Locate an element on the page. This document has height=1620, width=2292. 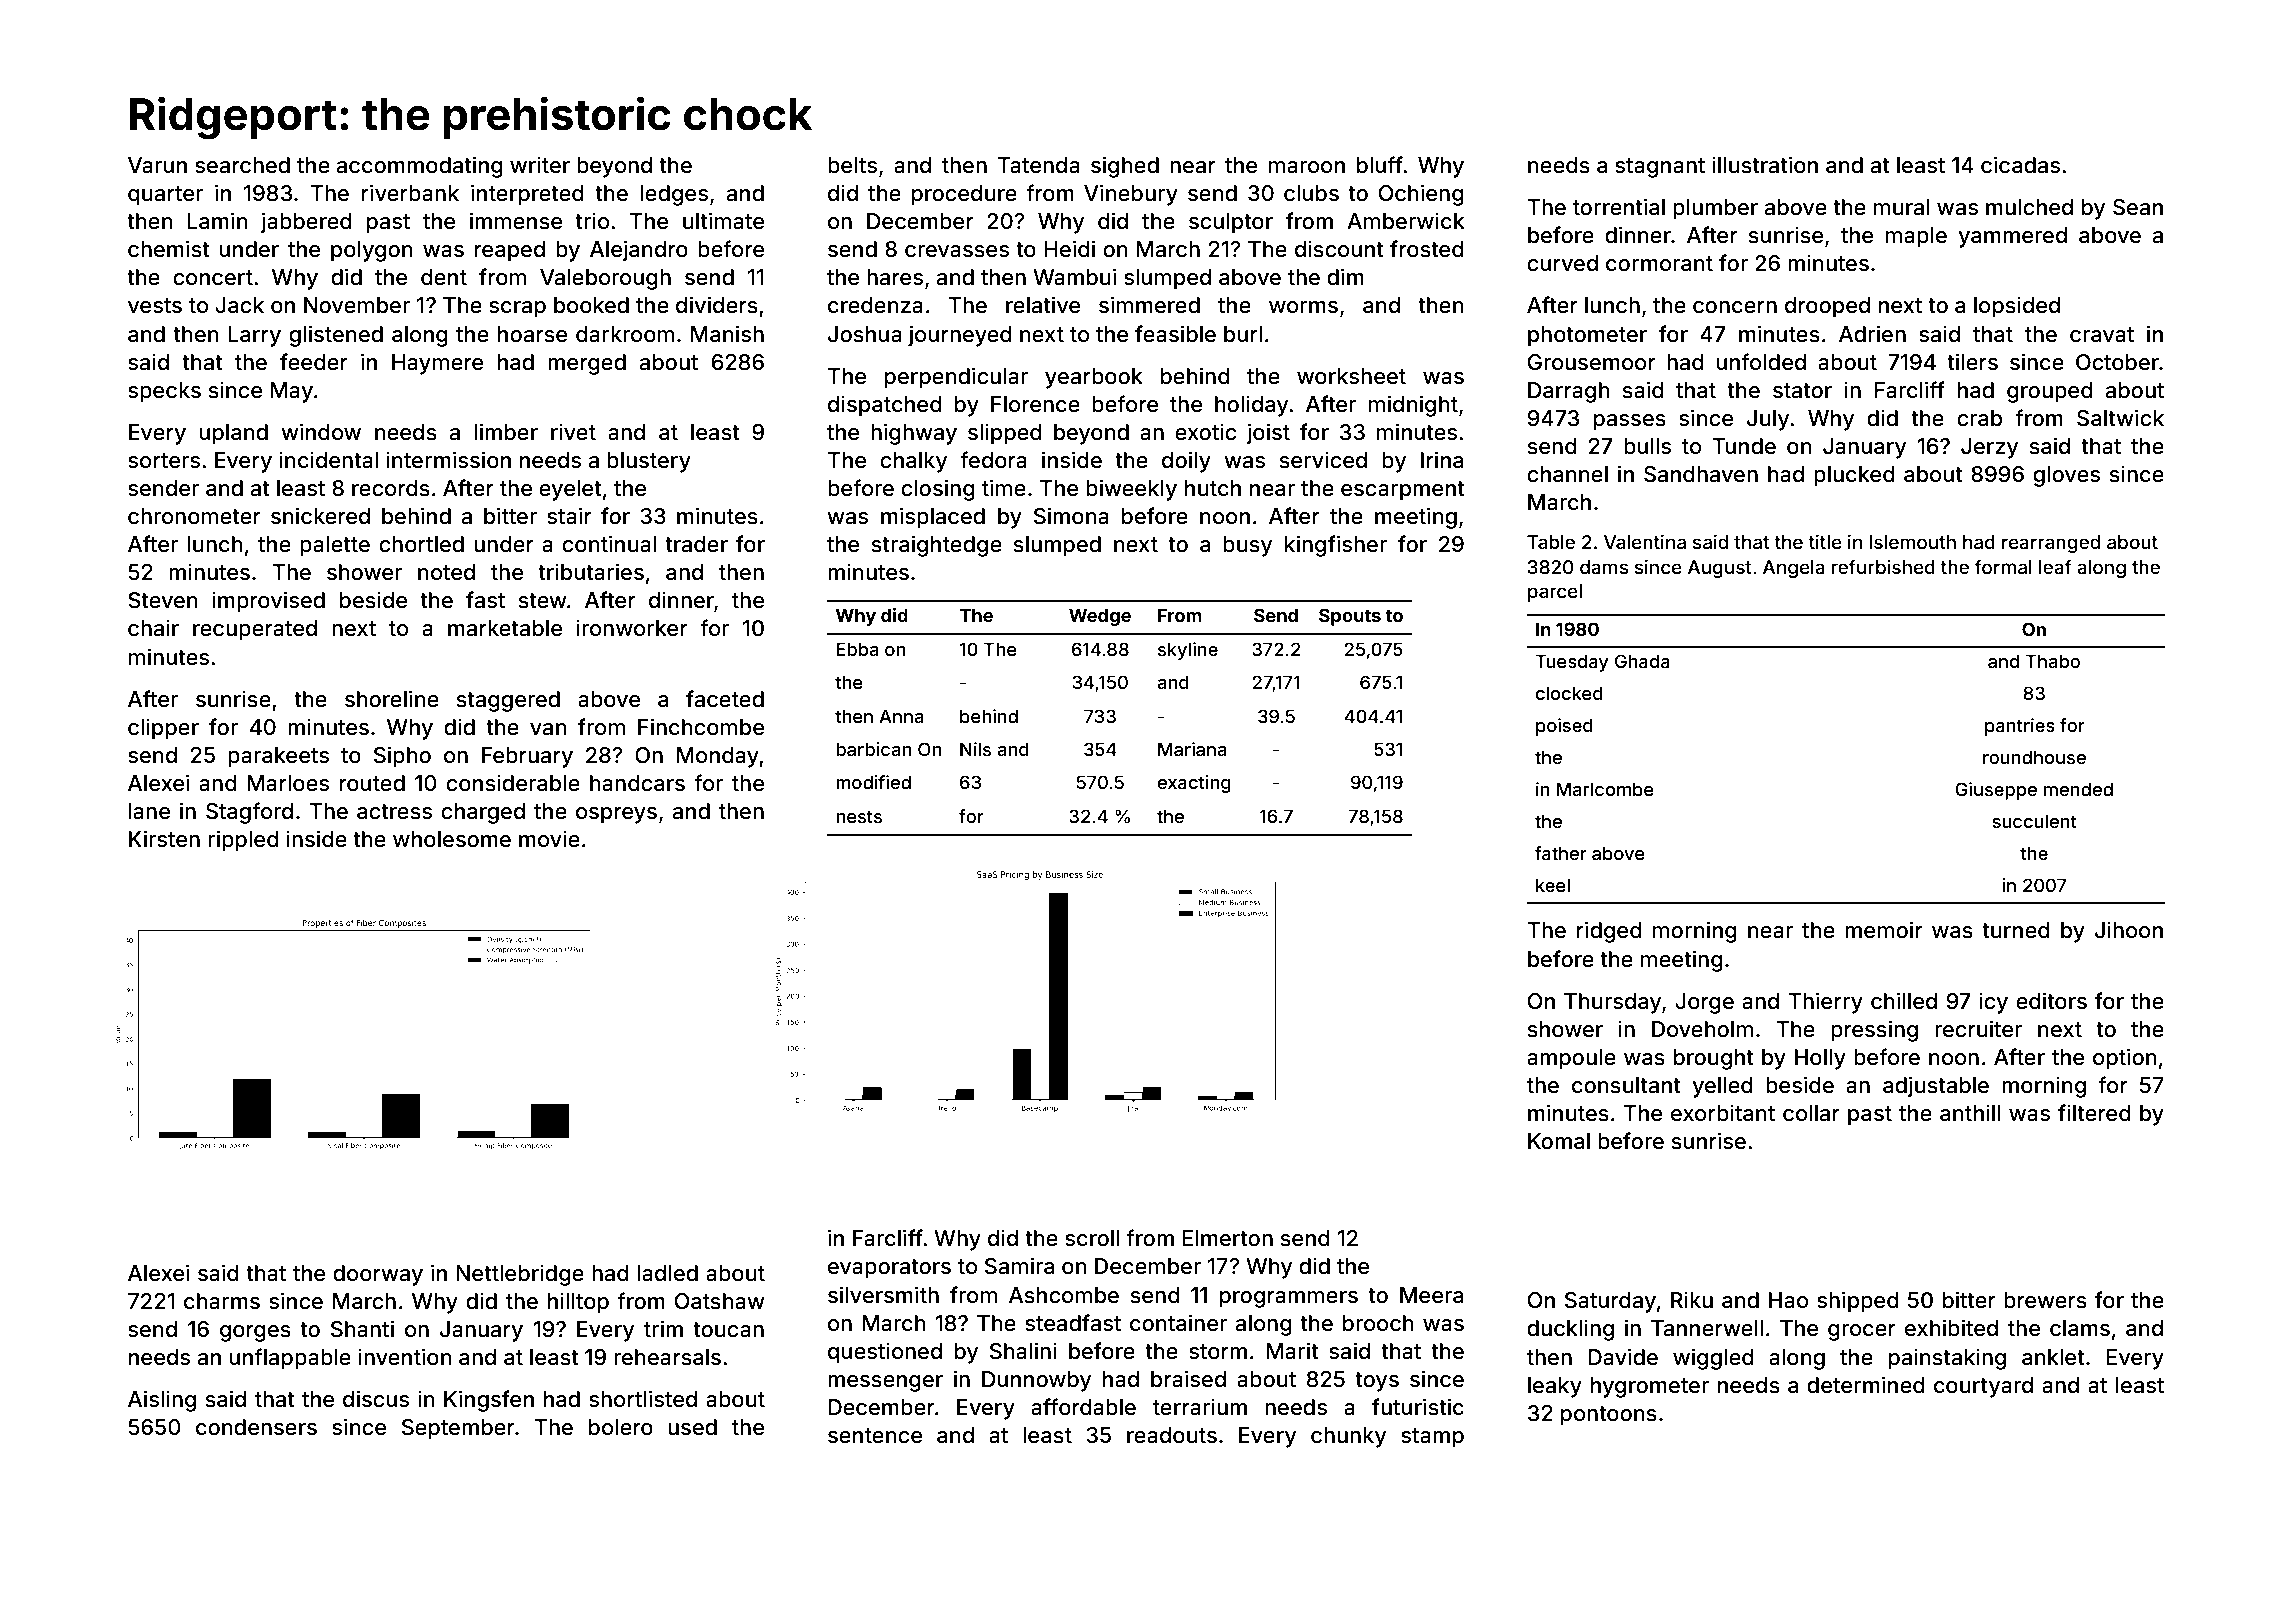
intermission is located at coordinates (448, 460).
